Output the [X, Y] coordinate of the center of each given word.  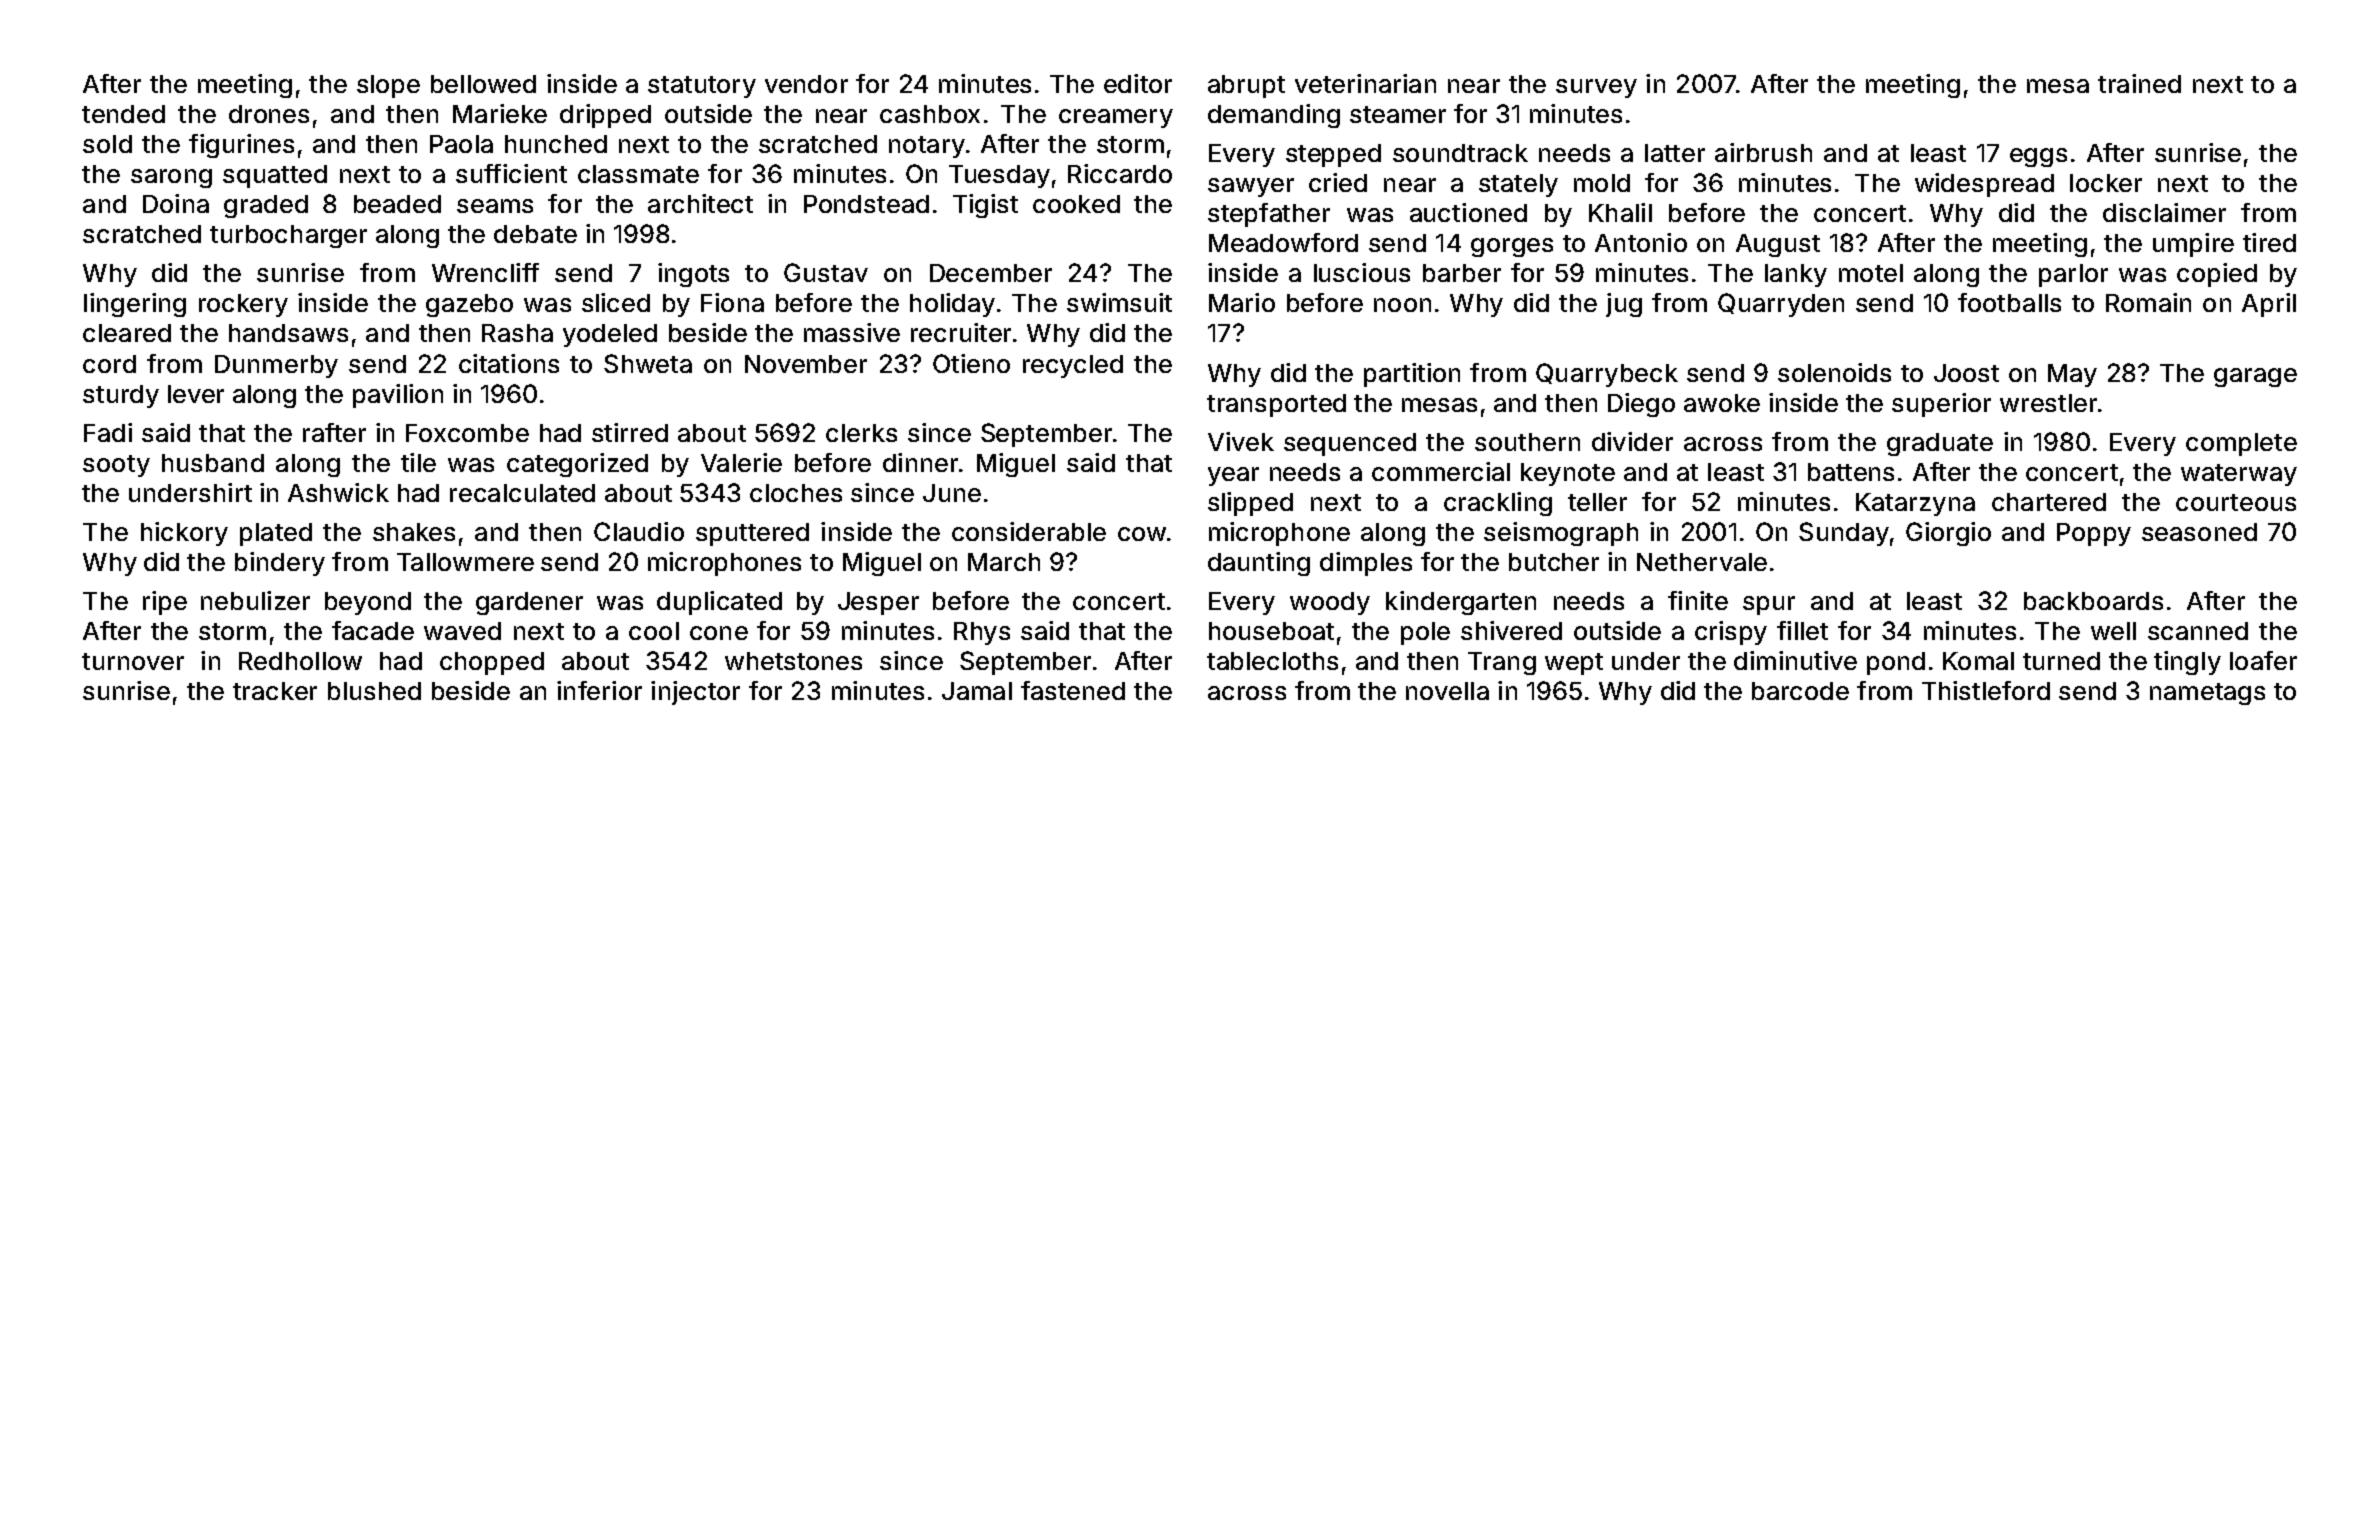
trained [2139, 83]
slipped [1250, 504]
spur [1769, 605]
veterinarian [1365, 83]
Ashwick [338, 492]
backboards [2093, 601]
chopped [492, 663]
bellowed [483, 84]
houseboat [1271, 631]
